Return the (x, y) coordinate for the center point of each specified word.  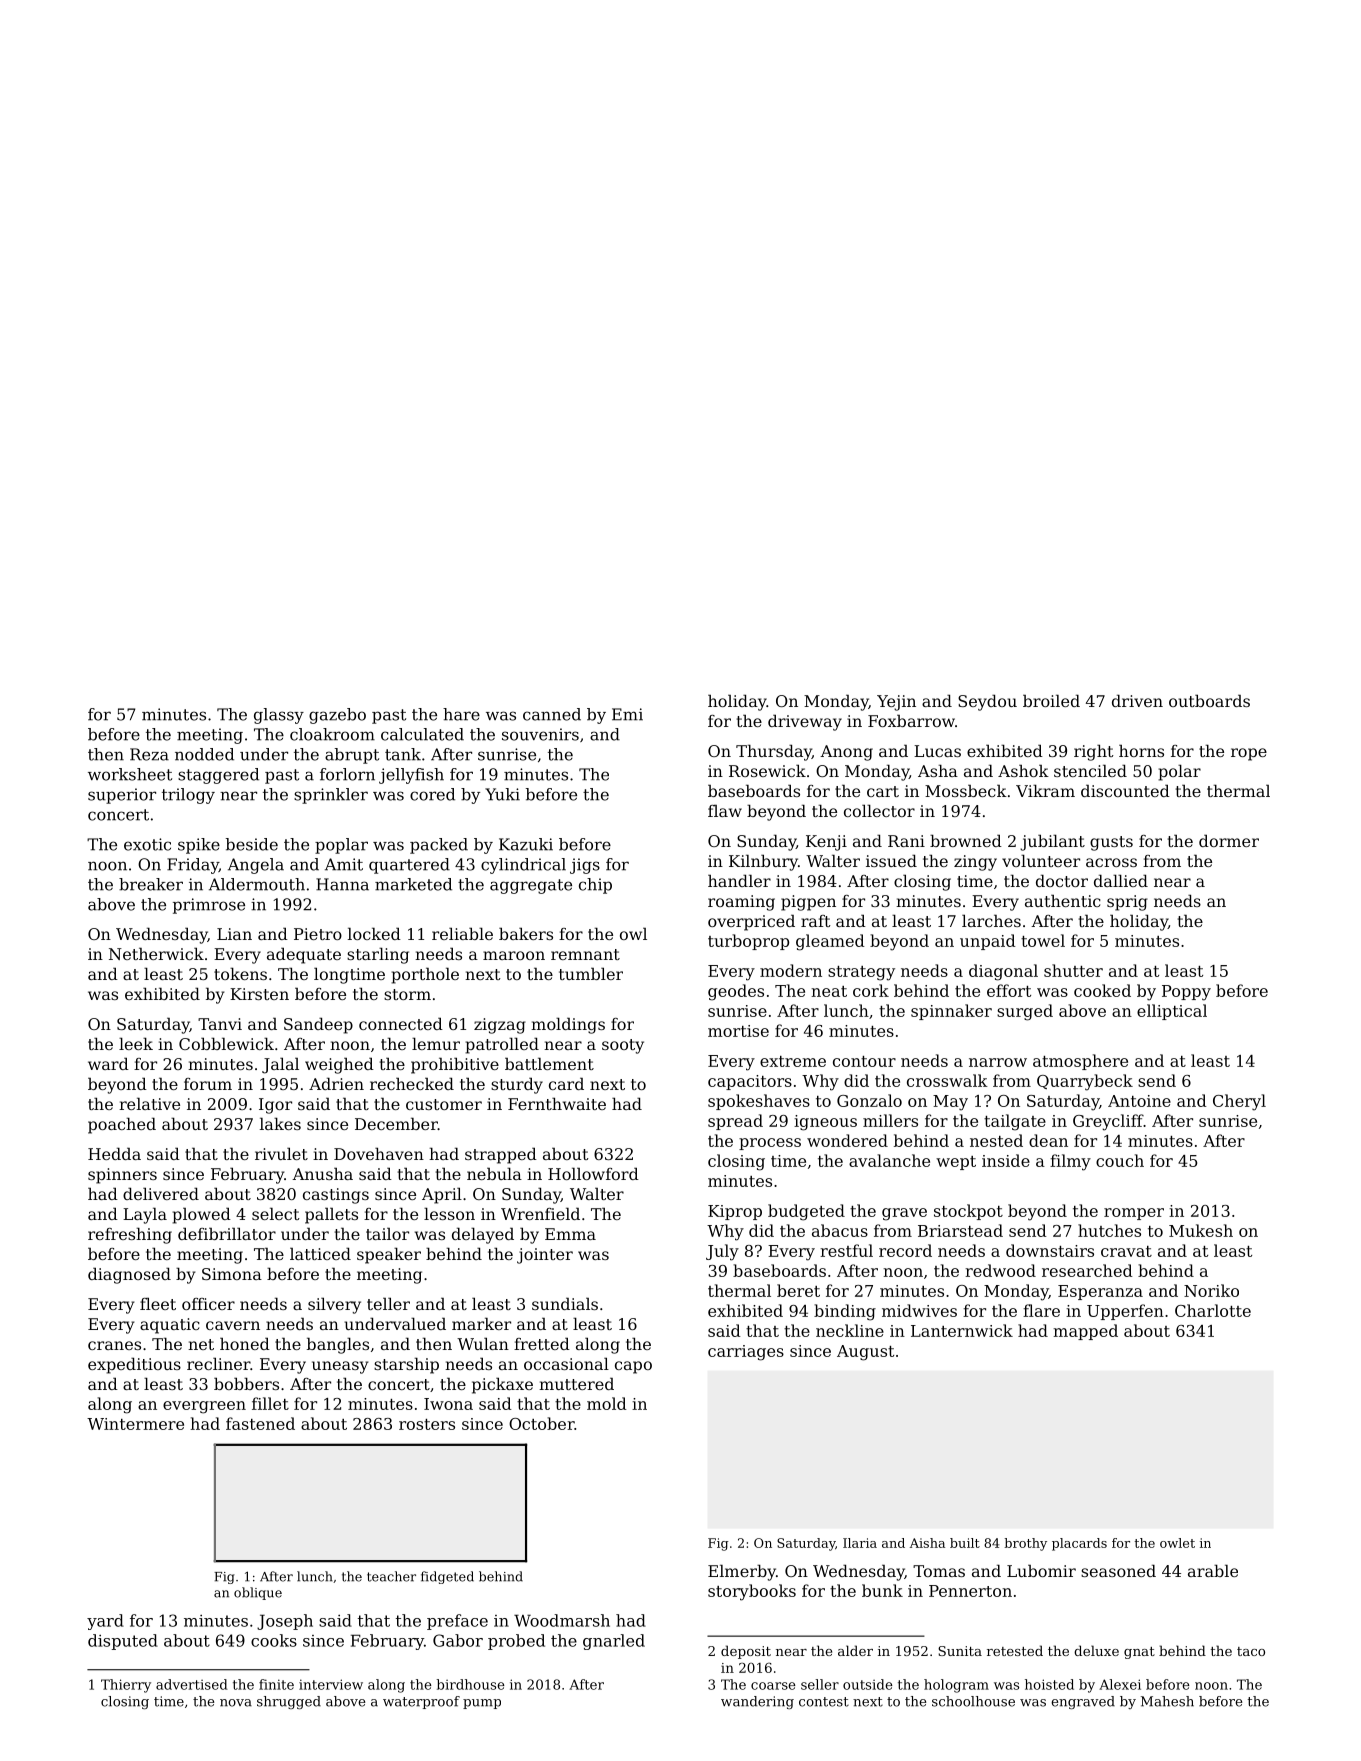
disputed (123, 1642)
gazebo (337, 716)
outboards (1209, 700)
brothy (1025, 1544)
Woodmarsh (562, 1620)
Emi (627, 714)
